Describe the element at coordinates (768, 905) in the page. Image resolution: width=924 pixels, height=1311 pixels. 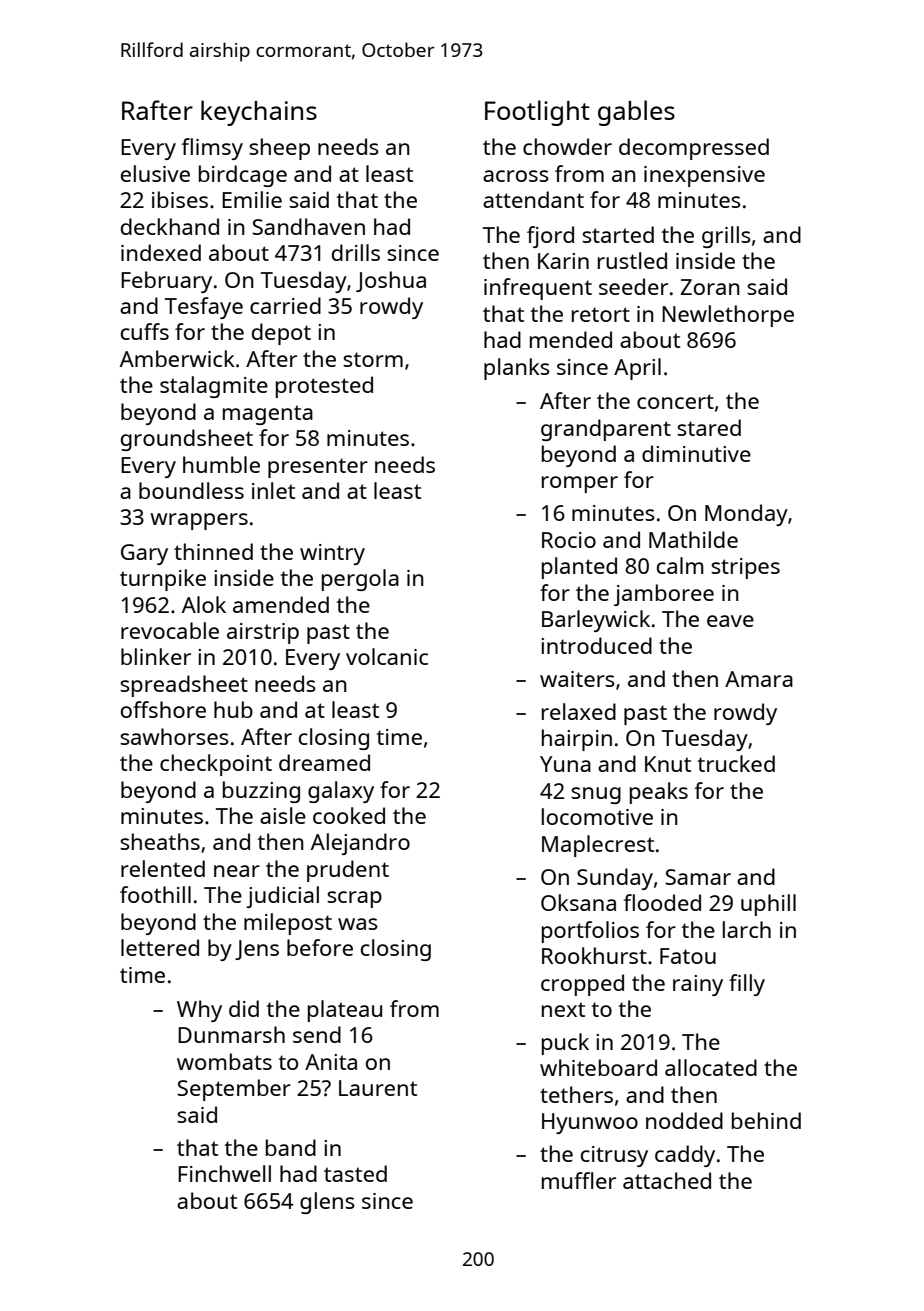
I see `uphill` at that location.
